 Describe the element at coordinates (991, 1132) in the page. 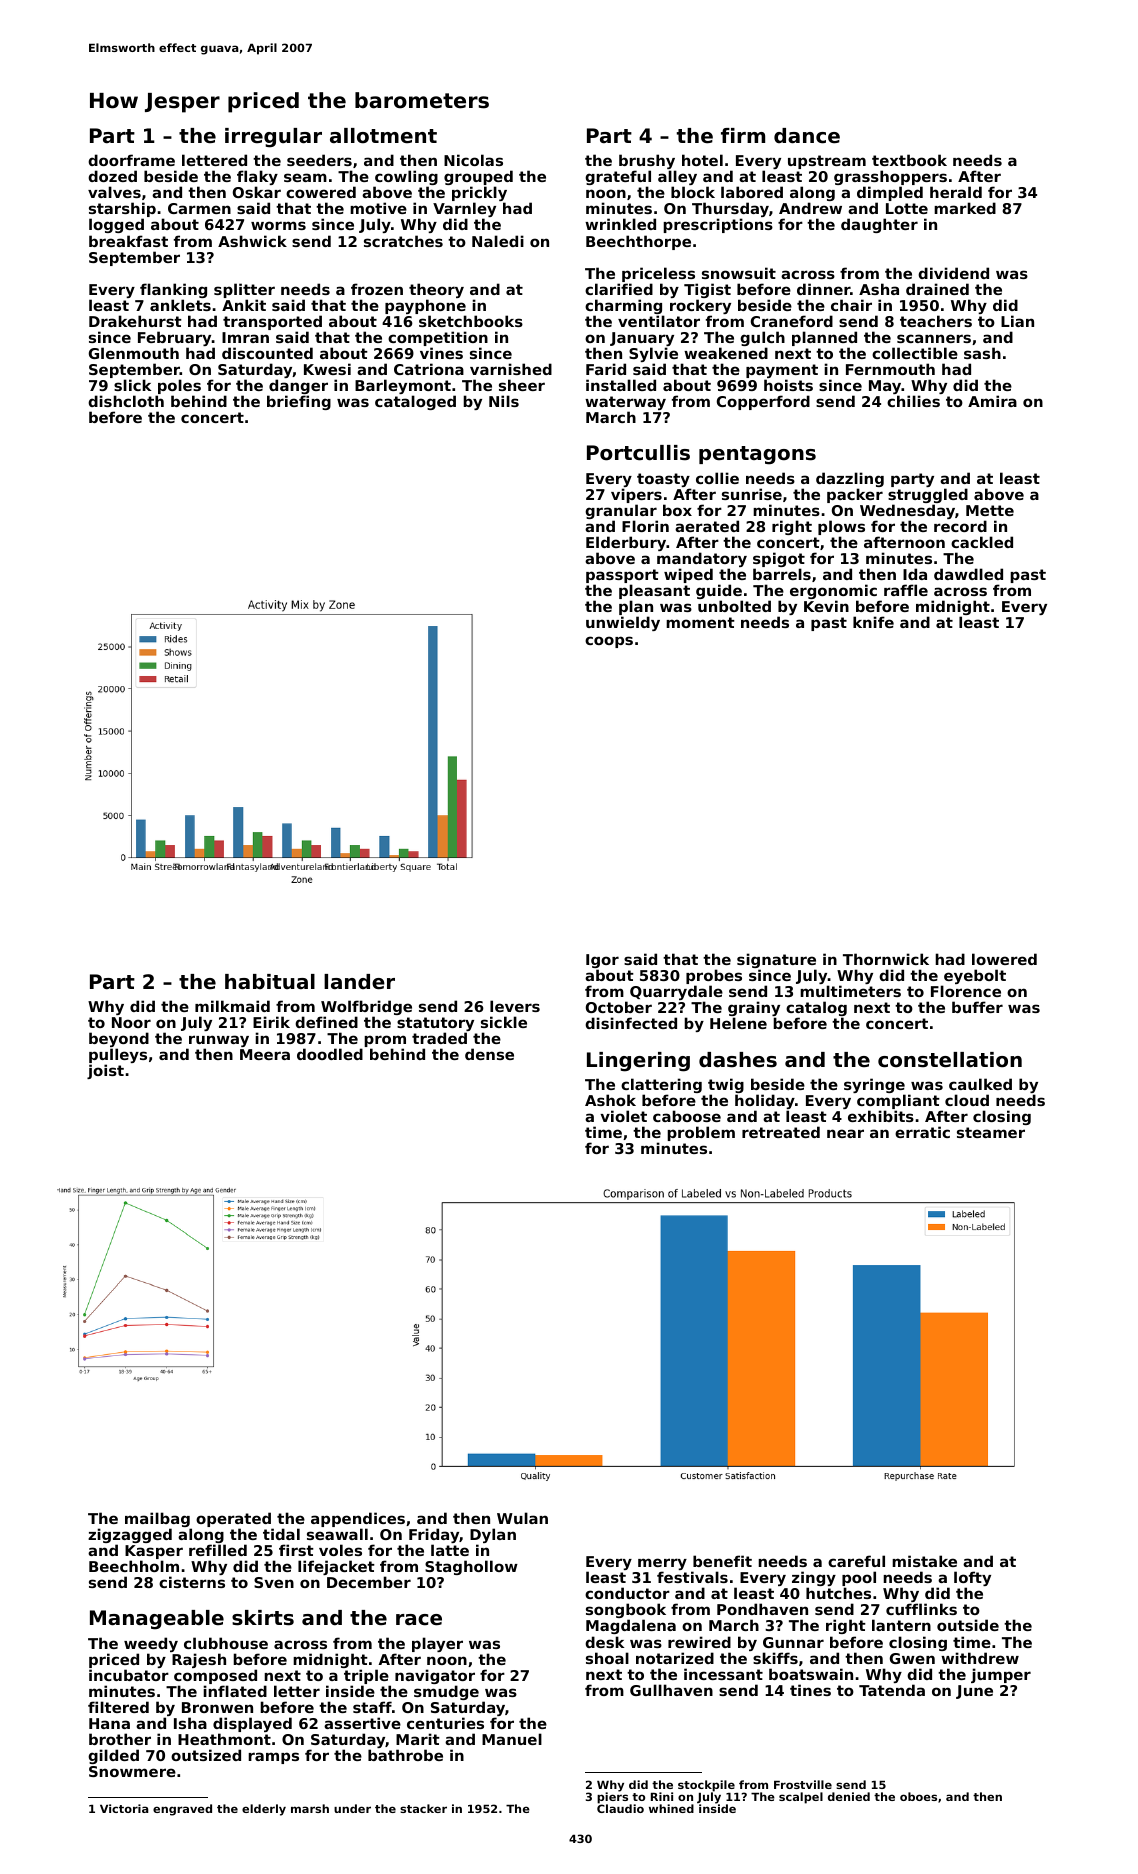

I see `steamer` at that location.
